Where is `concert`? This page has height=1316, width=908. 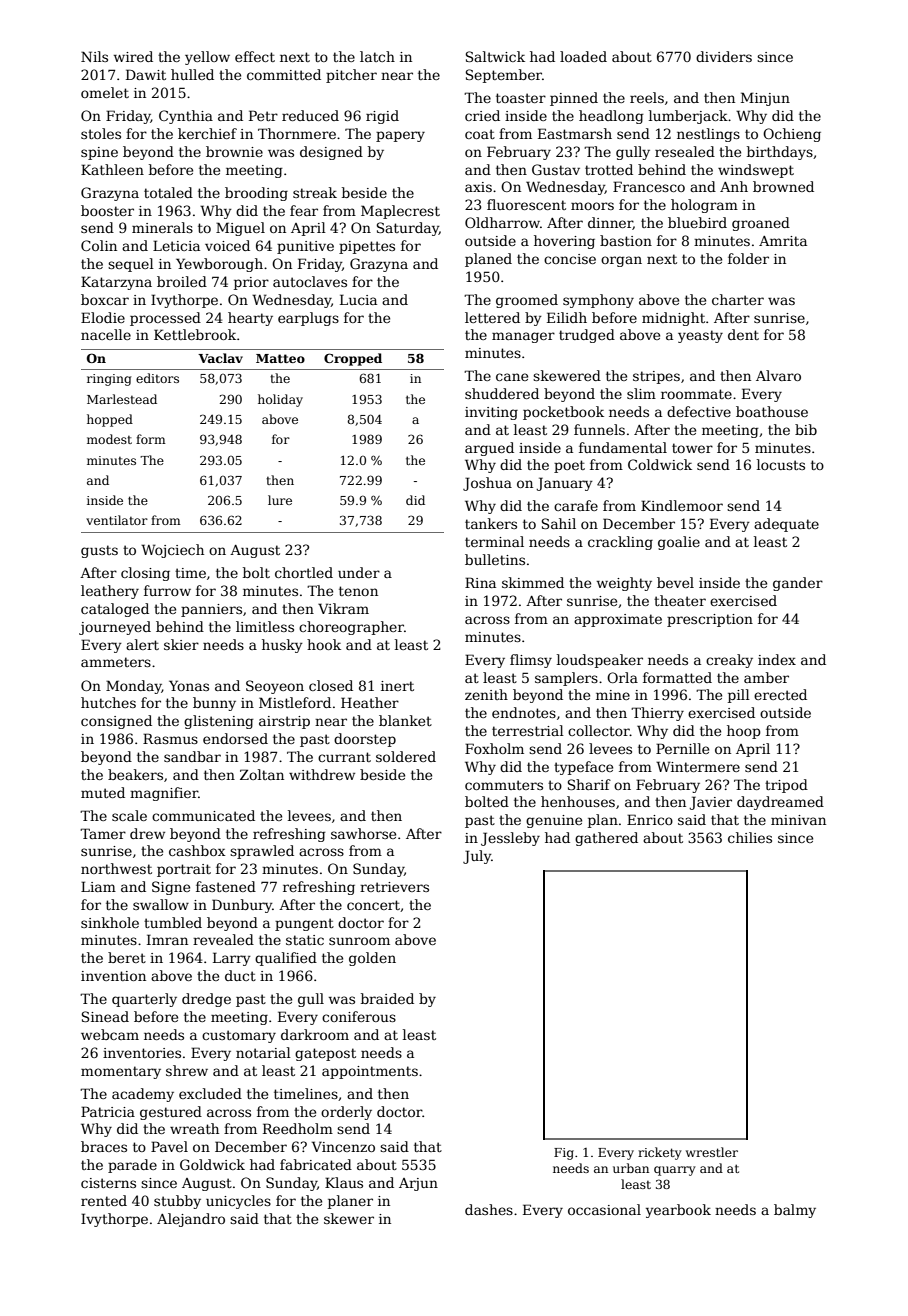
concert is located at coordinates (373, 905).
